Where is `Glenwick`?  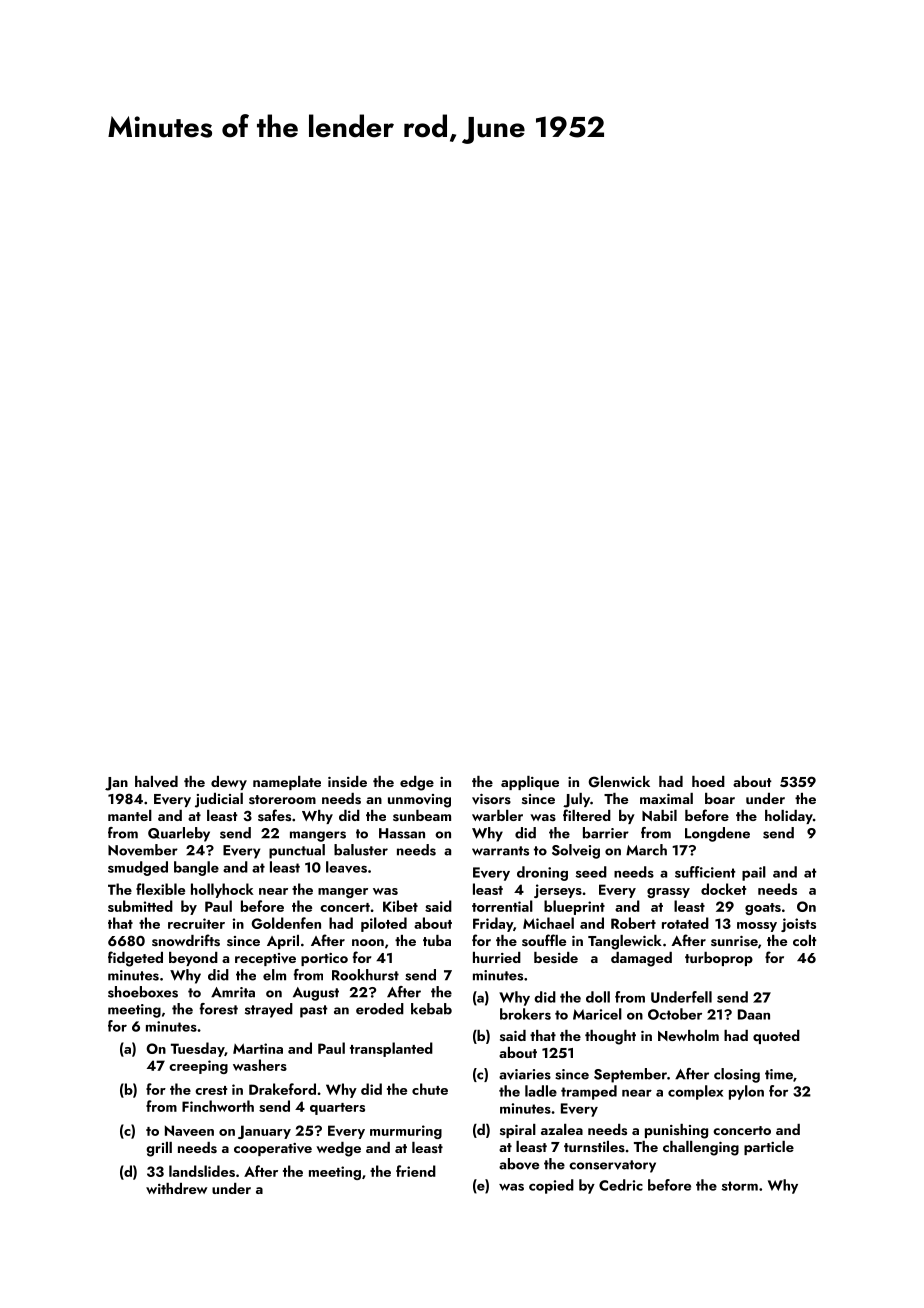 Glenwick is located at coordinates (619, 782).
